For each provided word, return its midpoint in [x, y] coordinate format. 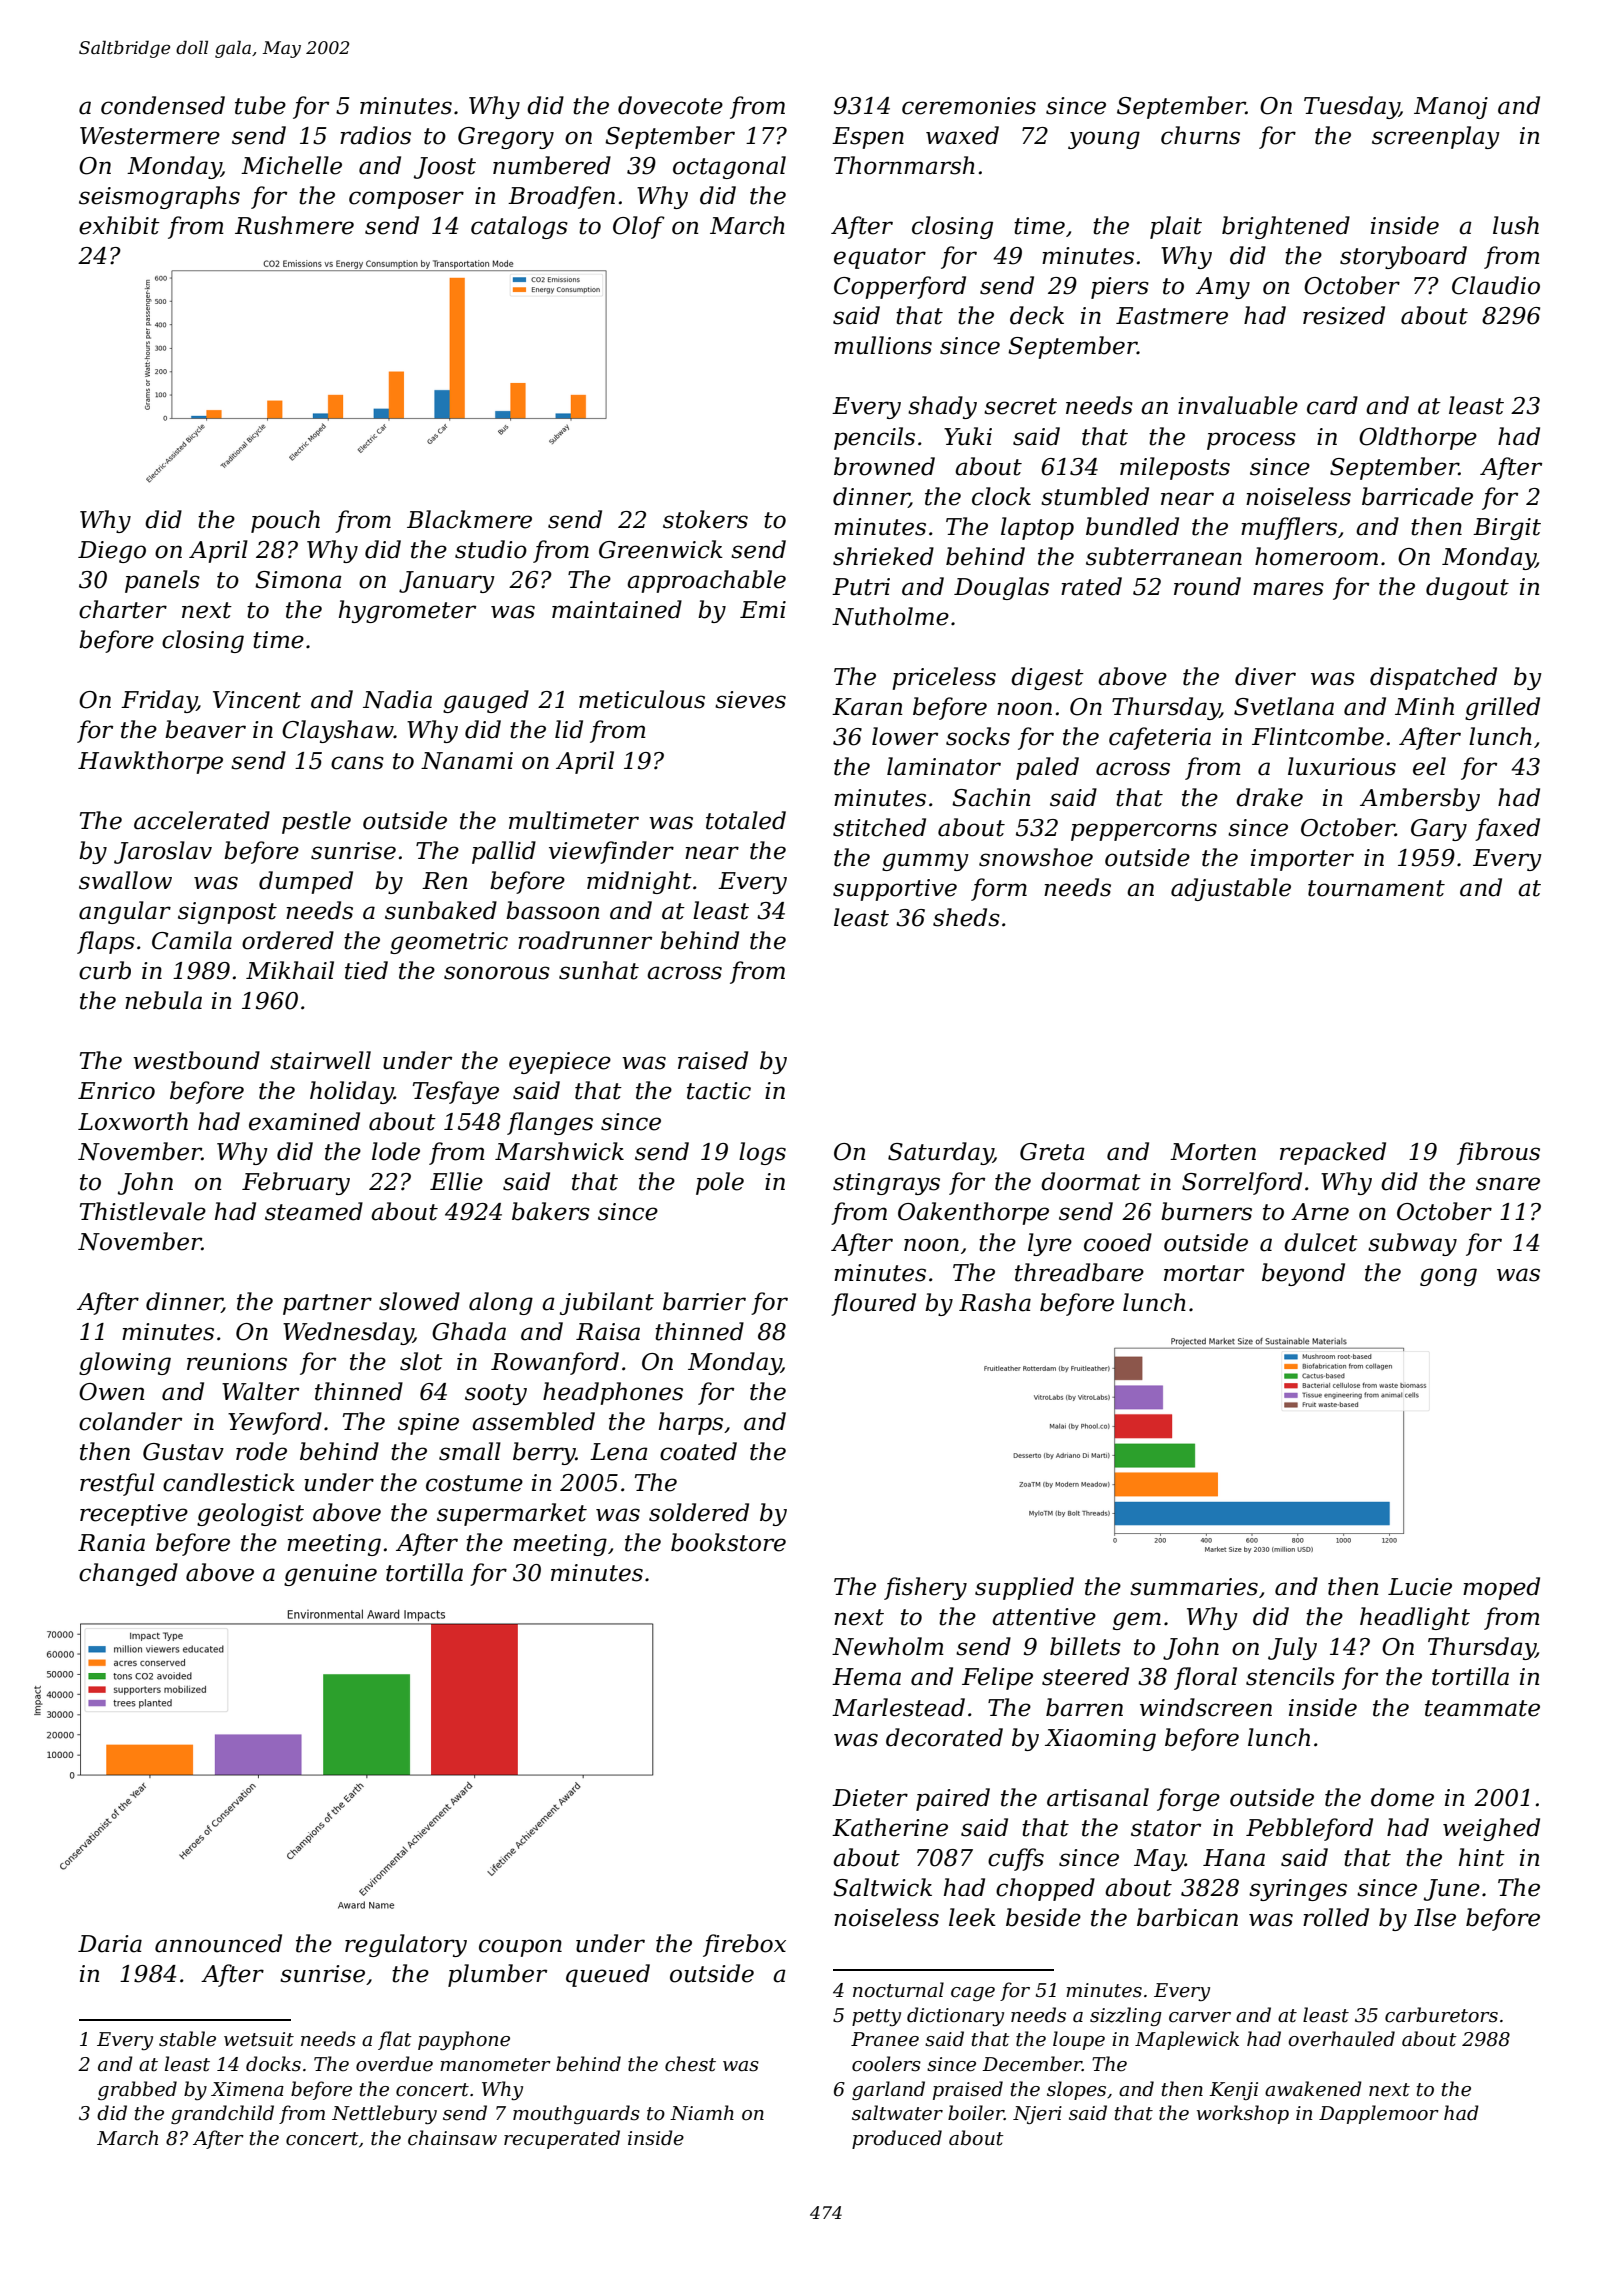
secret [1020, 406]
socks [978, 736]
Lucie [1420, 1587]
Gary [1439, 830]
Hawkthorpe [150, 762]
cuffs [1016, 1859]
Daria [110, 1944]
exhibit [119, 225]
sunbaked [441, 910]
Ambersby [1420, 799]
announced [218, 1943]
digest [1047, 678]
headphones [613, 1393]
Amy [1223, 288]
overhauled [1341, 2039]
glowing [125, 1363]
